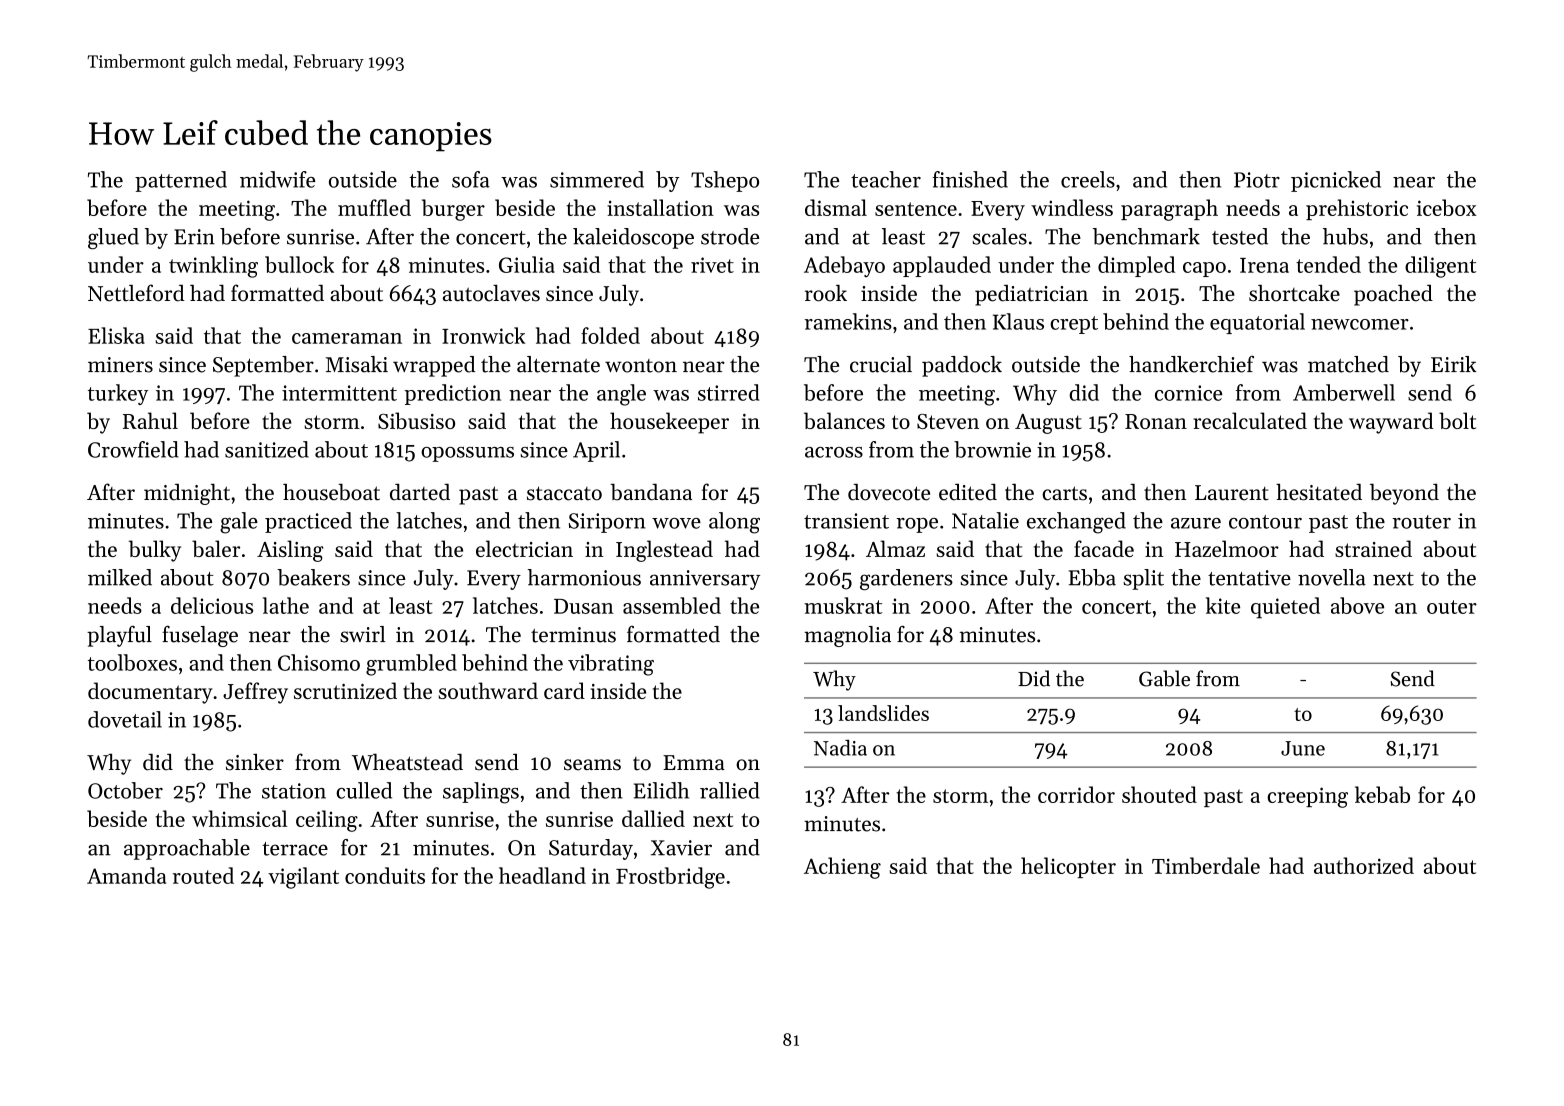 The image size is (1564, 1106). What do you see at coordinates (610, 335) in the page?
I see `folded` at bounding box center [610, 335].
